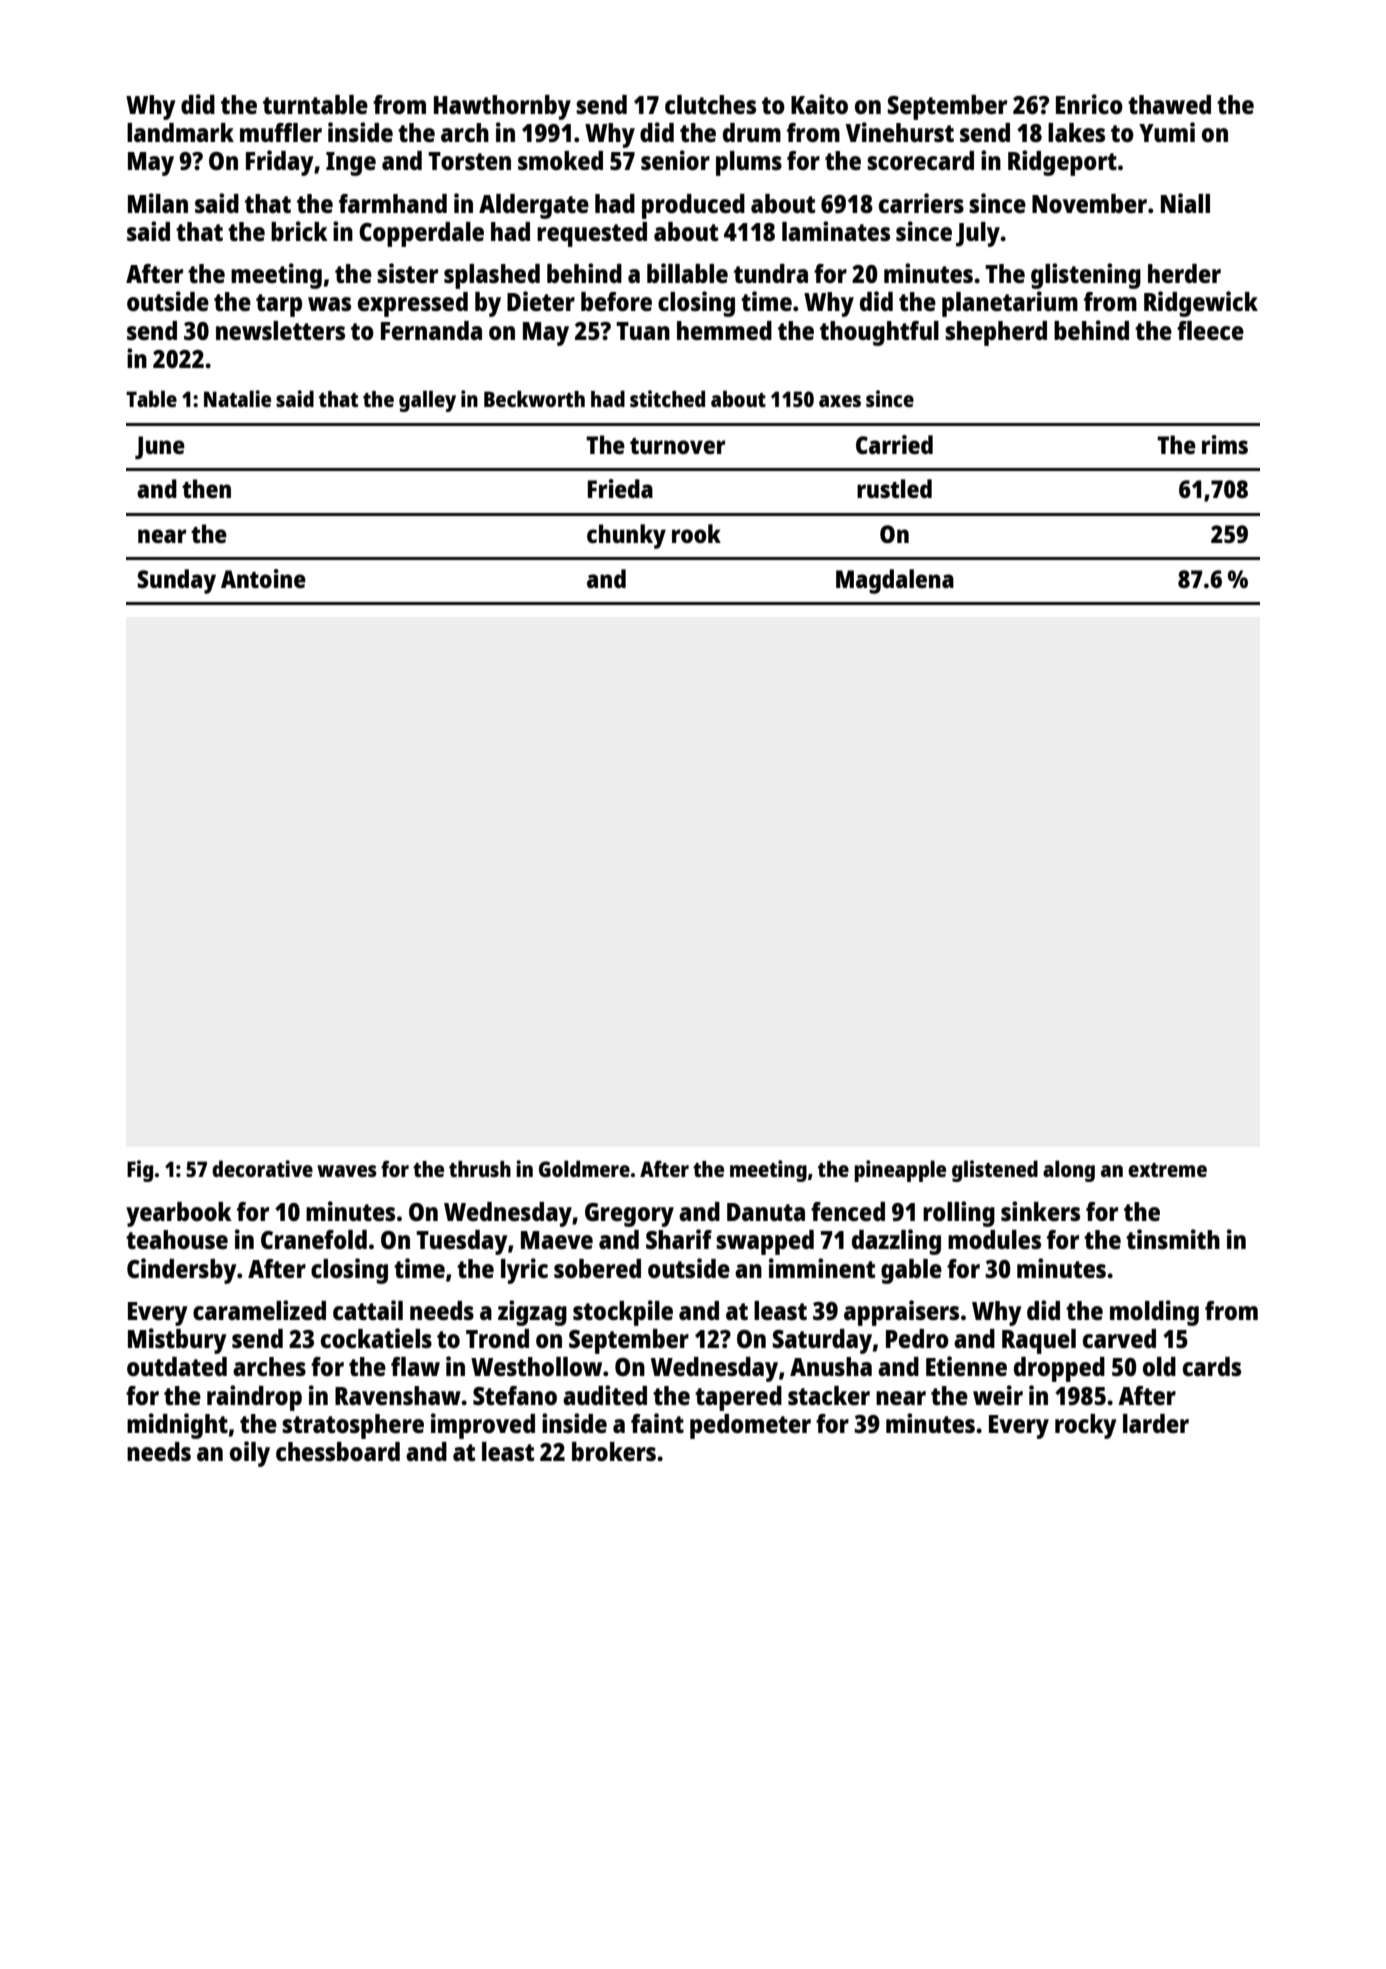  What do you see at coordinates (614, 1451) in the screenshot?
I see `brokers` at bounding box center [614, 1451].
